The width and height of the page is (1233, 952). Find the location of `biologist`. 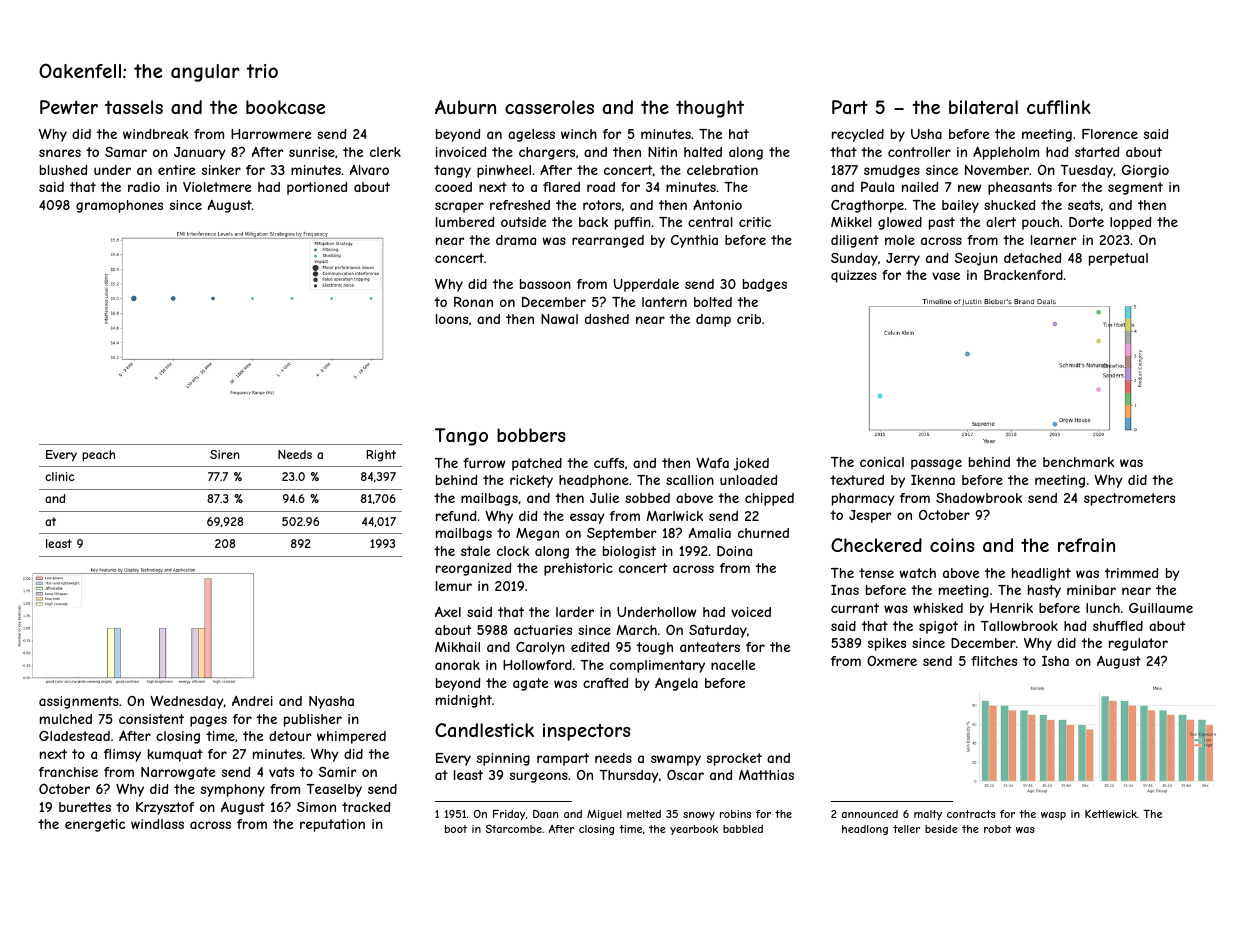

biologist is located at coordinates (629, 552).
